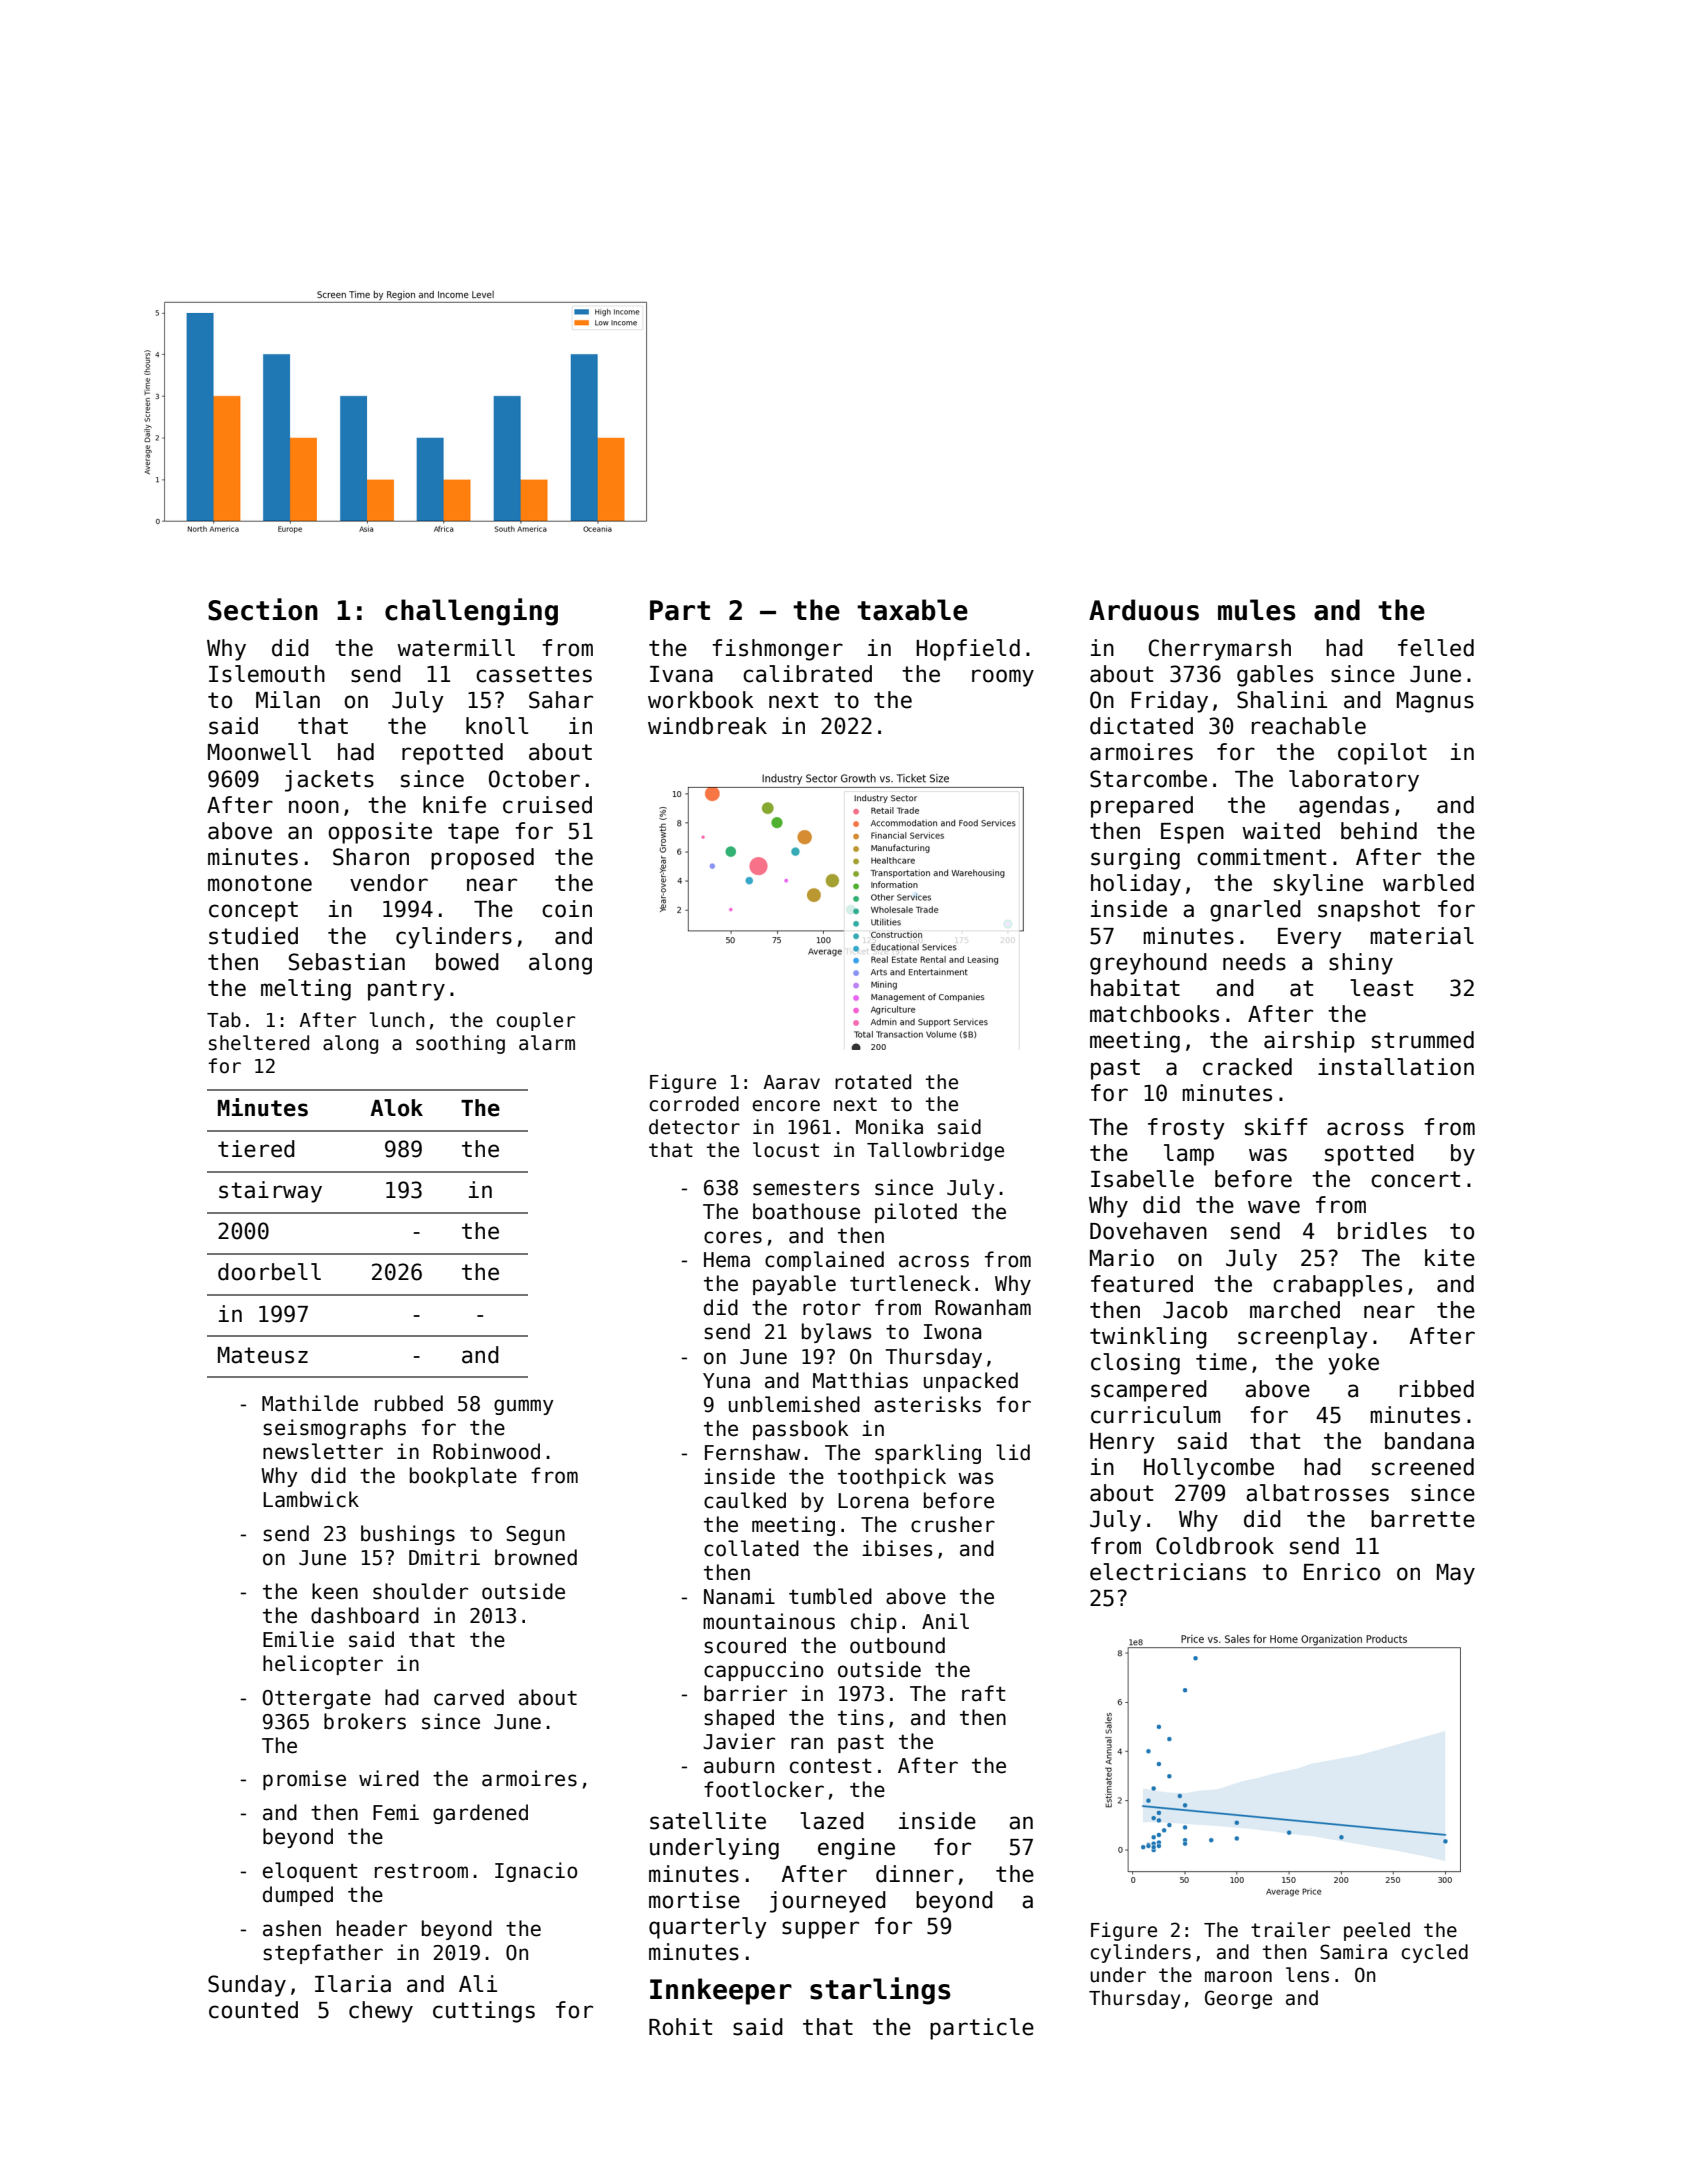 This screenshot has height=2178, width=1683. I want to click on supper, so click(820, 1930).
